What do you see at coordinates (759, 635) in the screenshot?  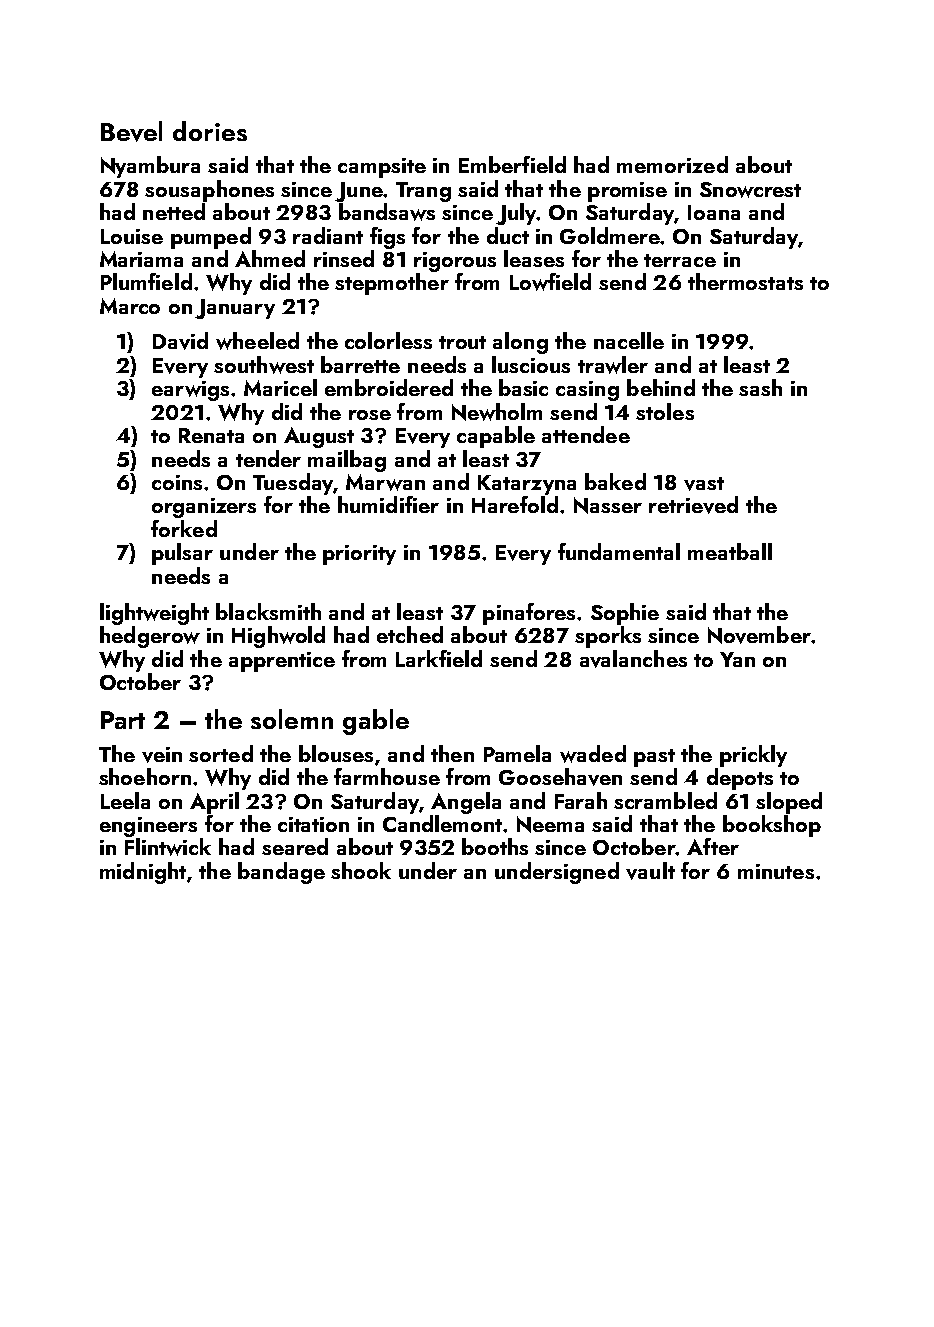 I see `November` at bounding box center [759, 635].
